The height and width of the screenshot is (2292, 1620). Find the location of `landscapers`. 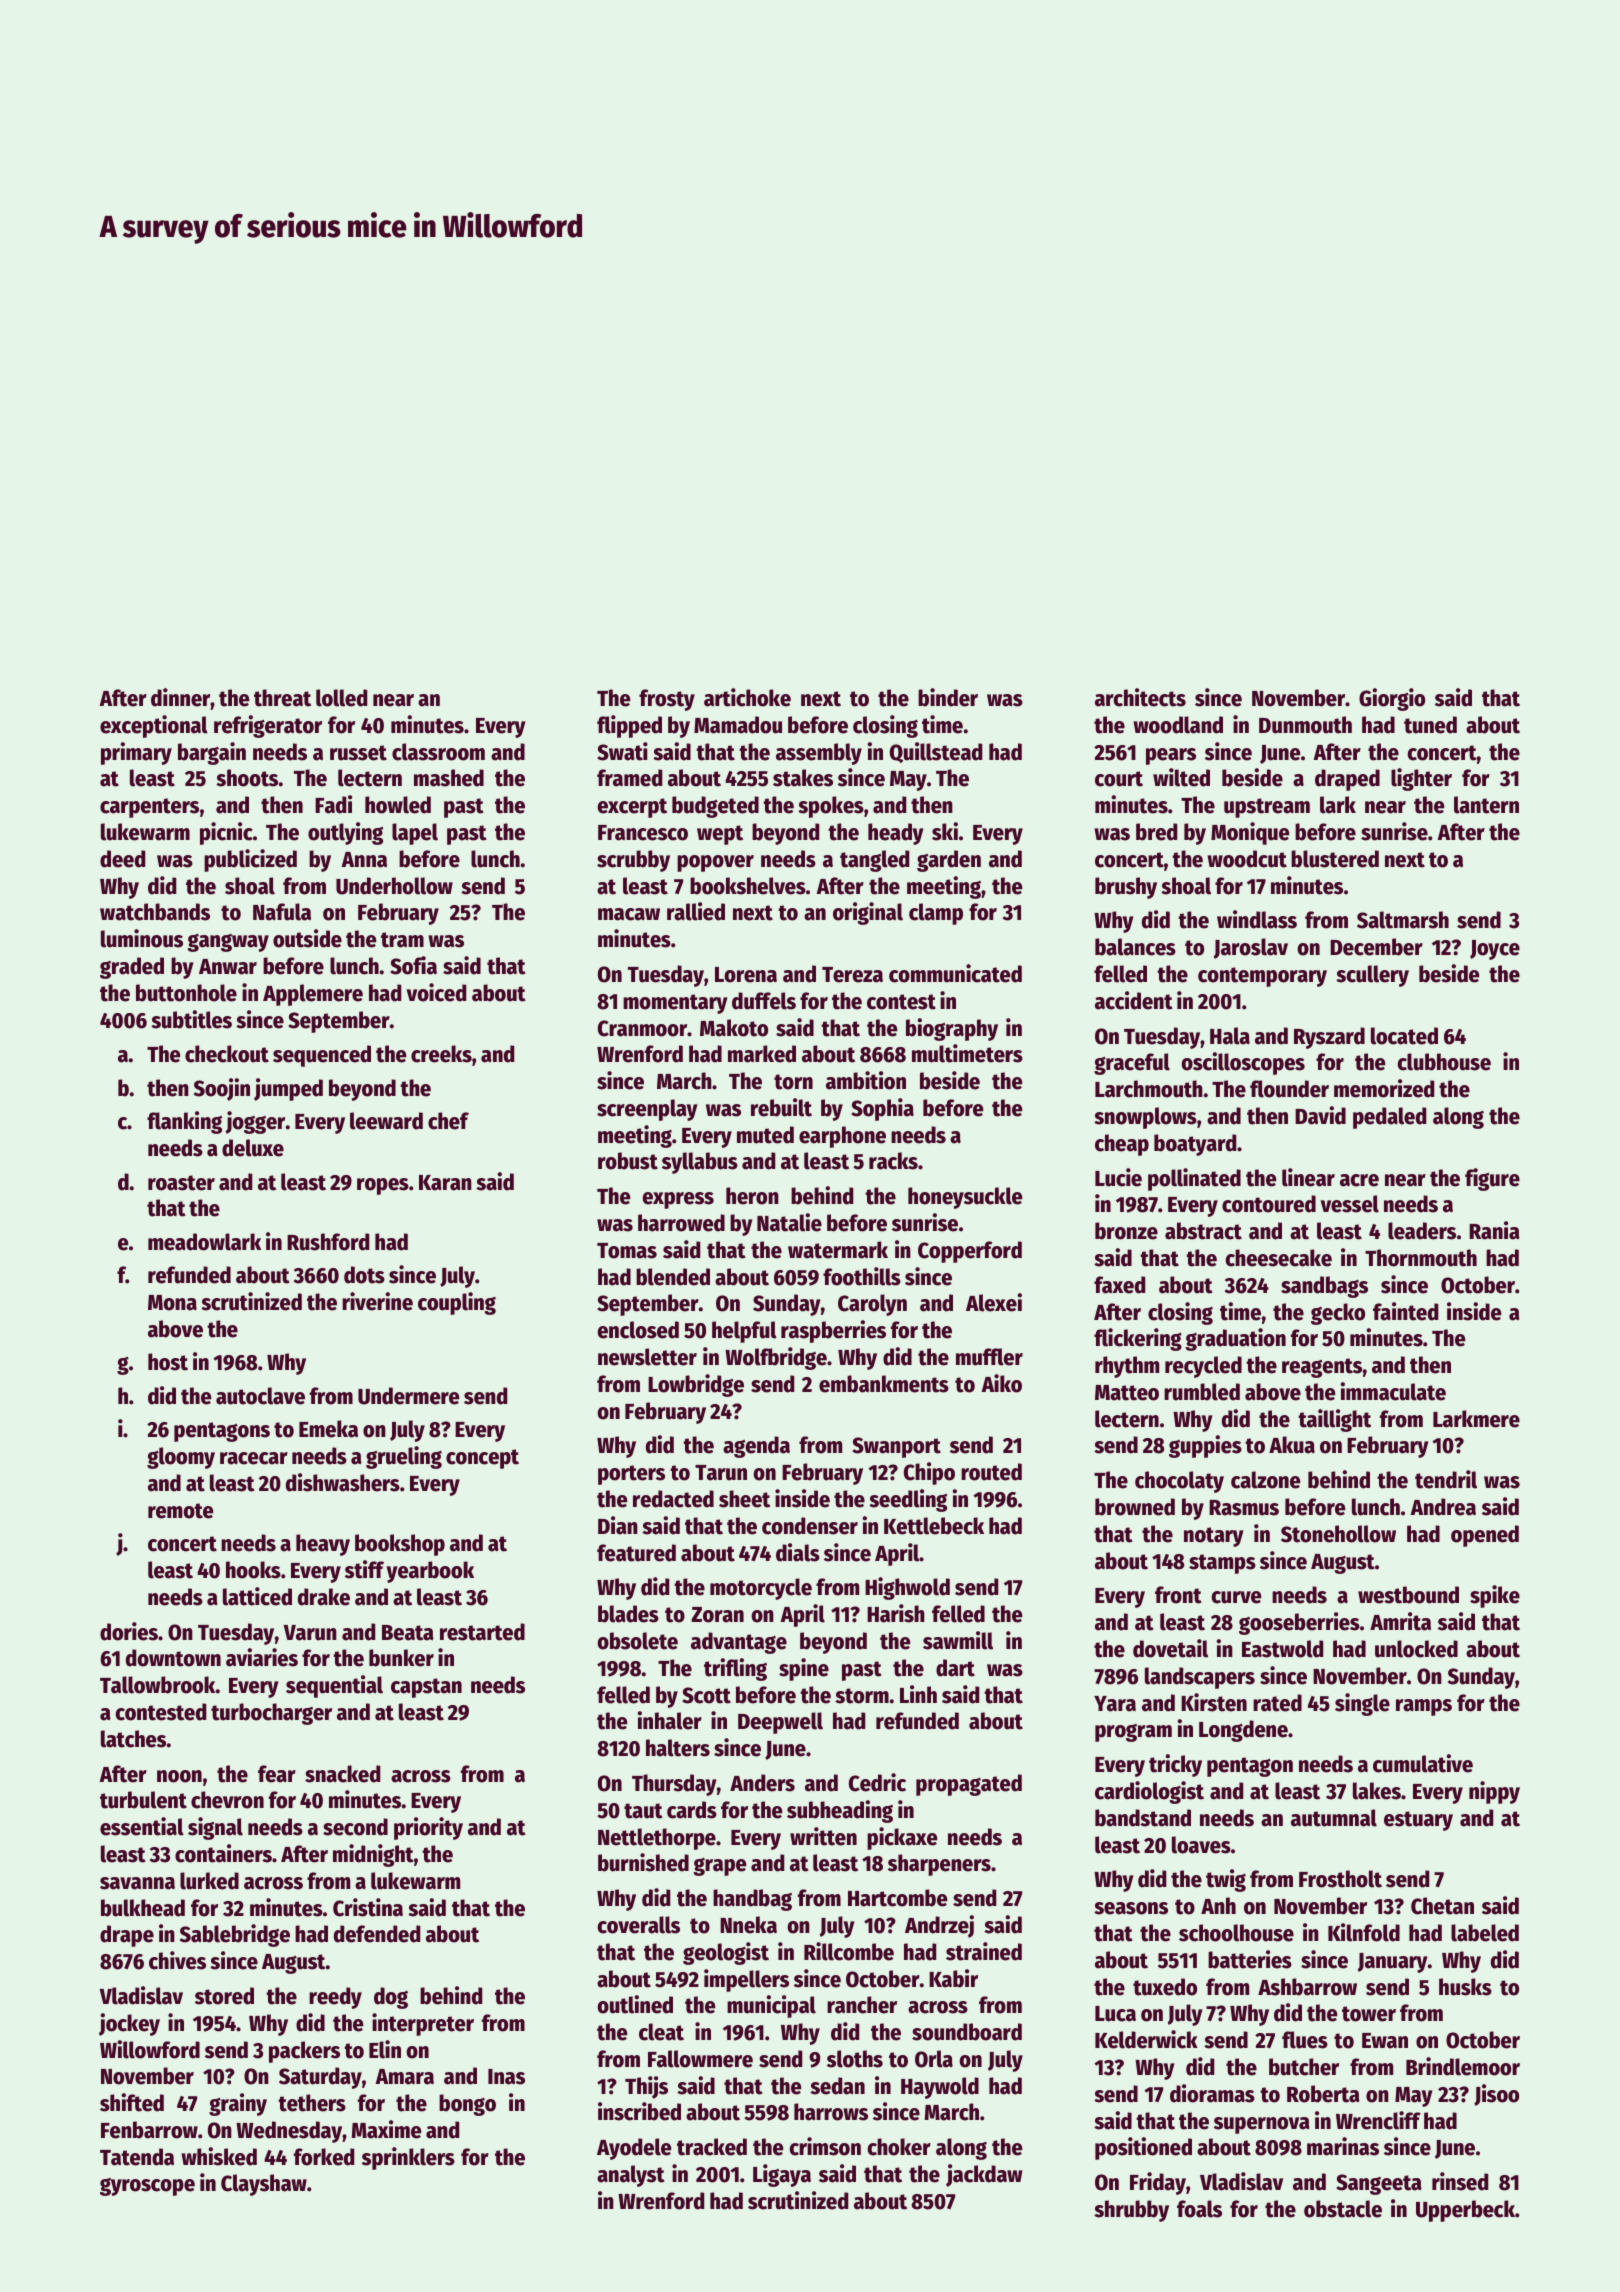

landscapers is located at coordinates (1200, 1678).
